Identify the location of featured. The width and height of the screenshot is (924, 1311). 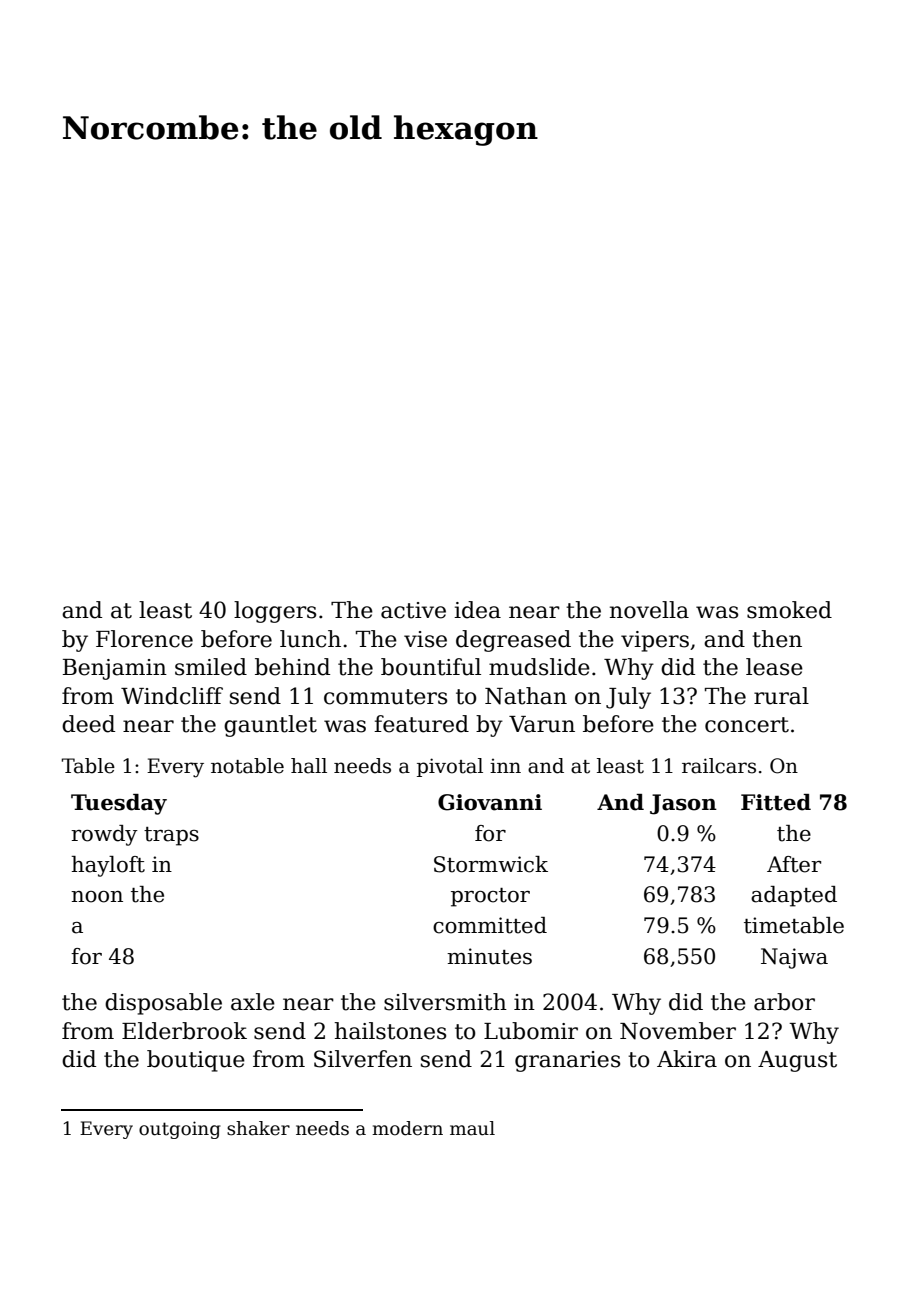
(421, 724).
